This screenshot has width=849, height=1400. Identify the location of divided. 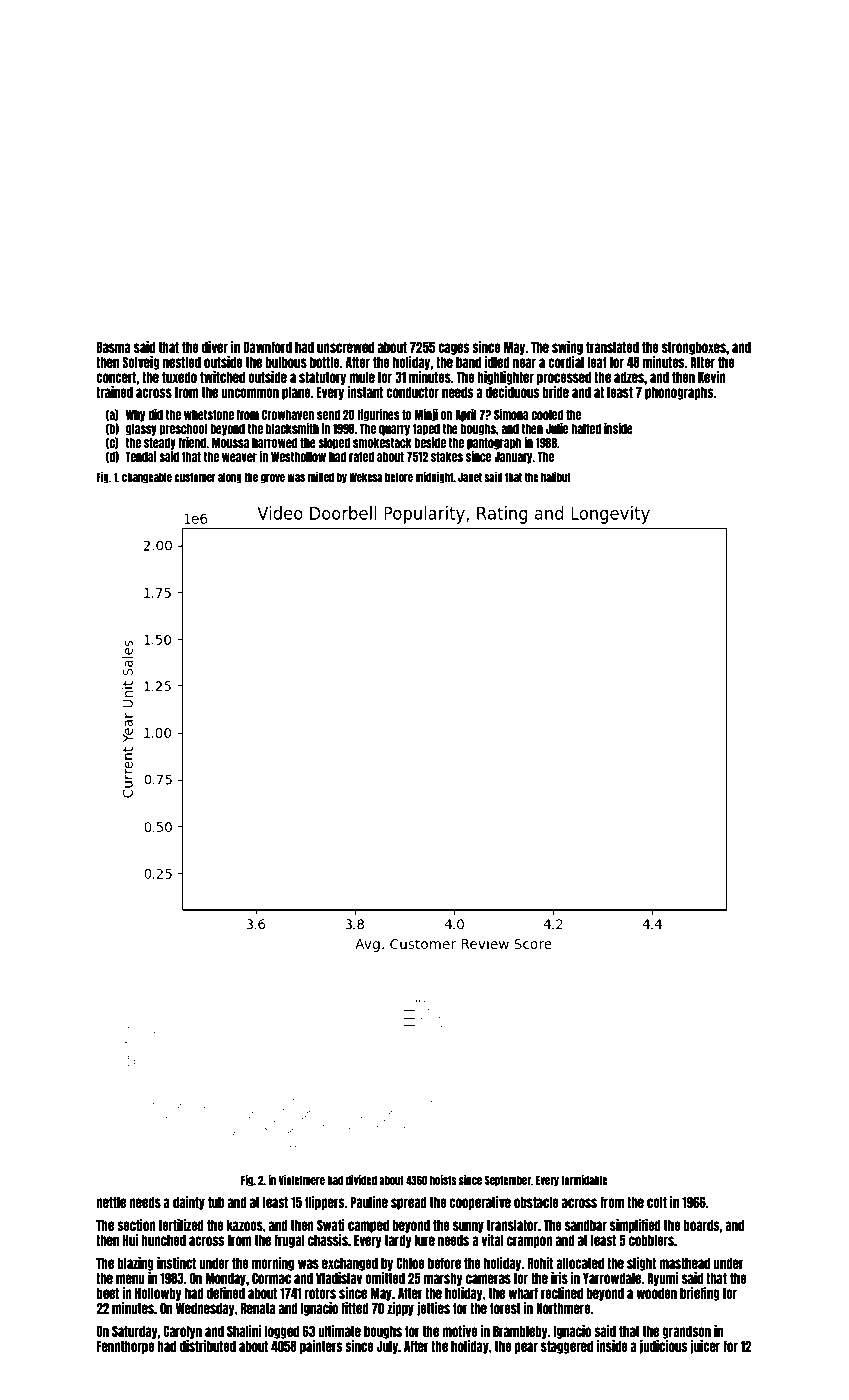
(361, 1180).
